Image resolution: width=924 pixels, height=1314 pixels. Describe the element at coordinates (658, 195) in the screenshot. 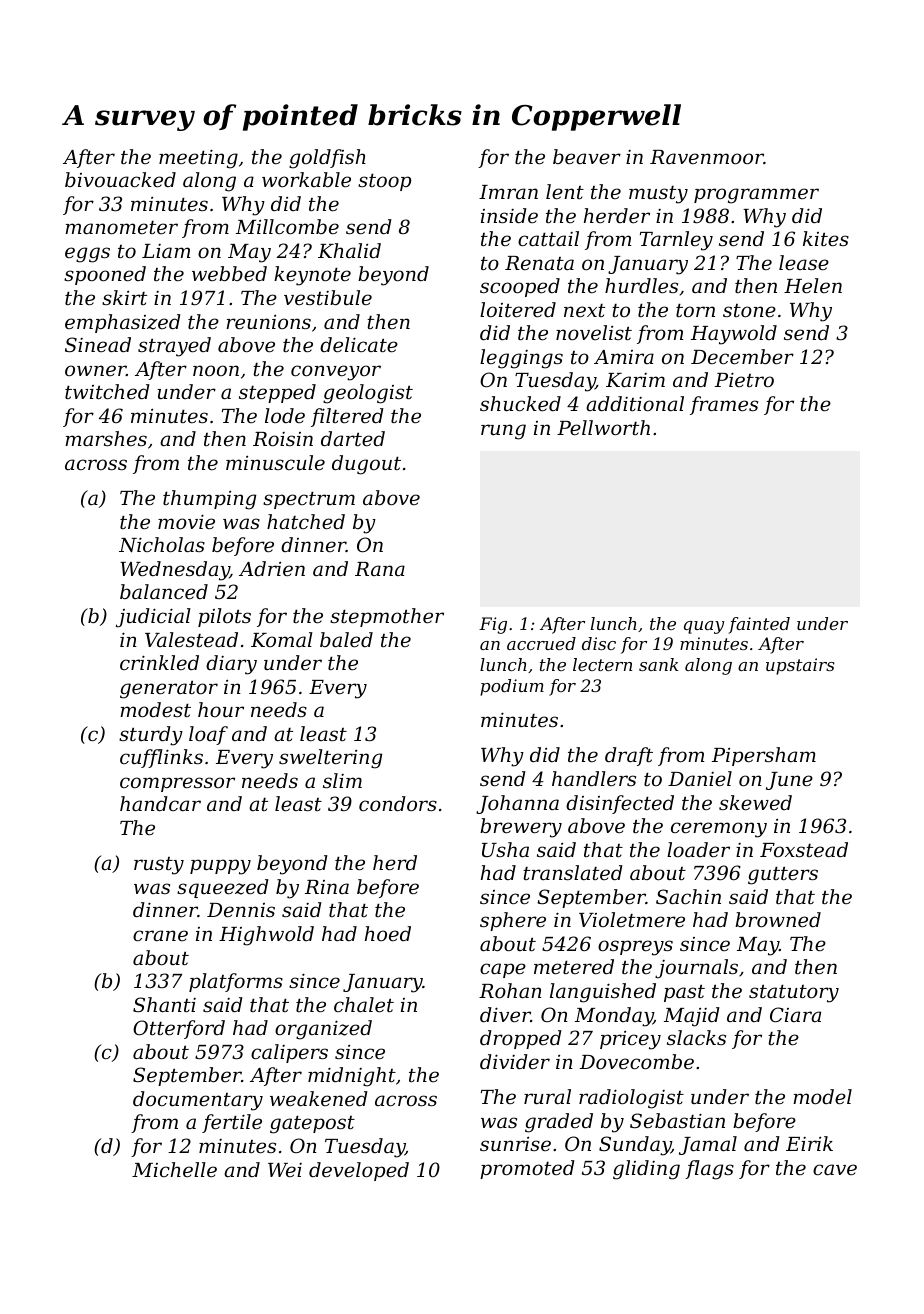

I see `musty` at that location.
